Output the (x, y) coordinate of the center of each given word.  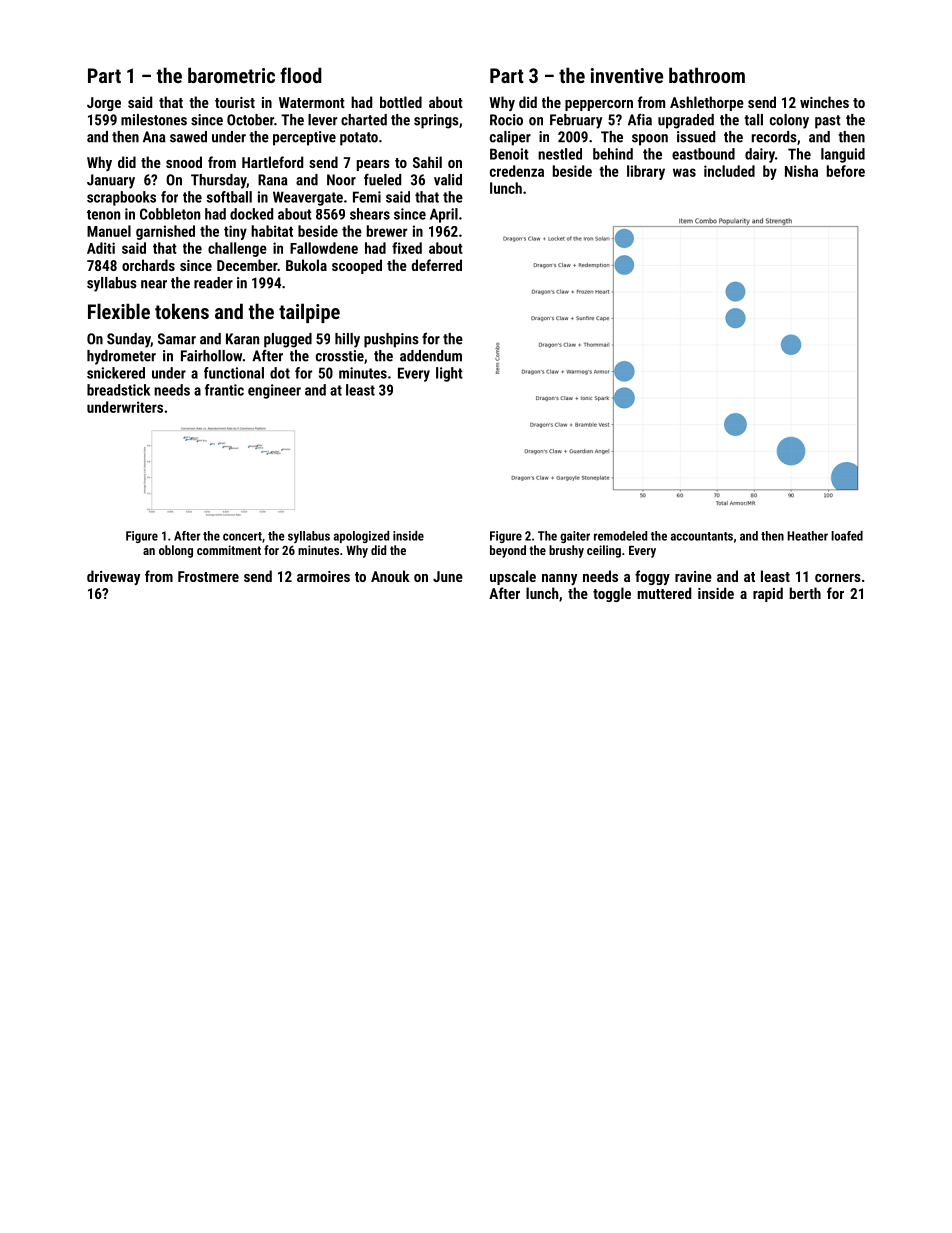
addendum (431, 356)
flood (301, 75)
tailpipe (309, 313)
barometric (231, 75)
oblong (176, 551)
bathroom (707, 75)
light (449, 374)
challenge (237, 249)
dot (280, 373)
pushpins (391, 340)
